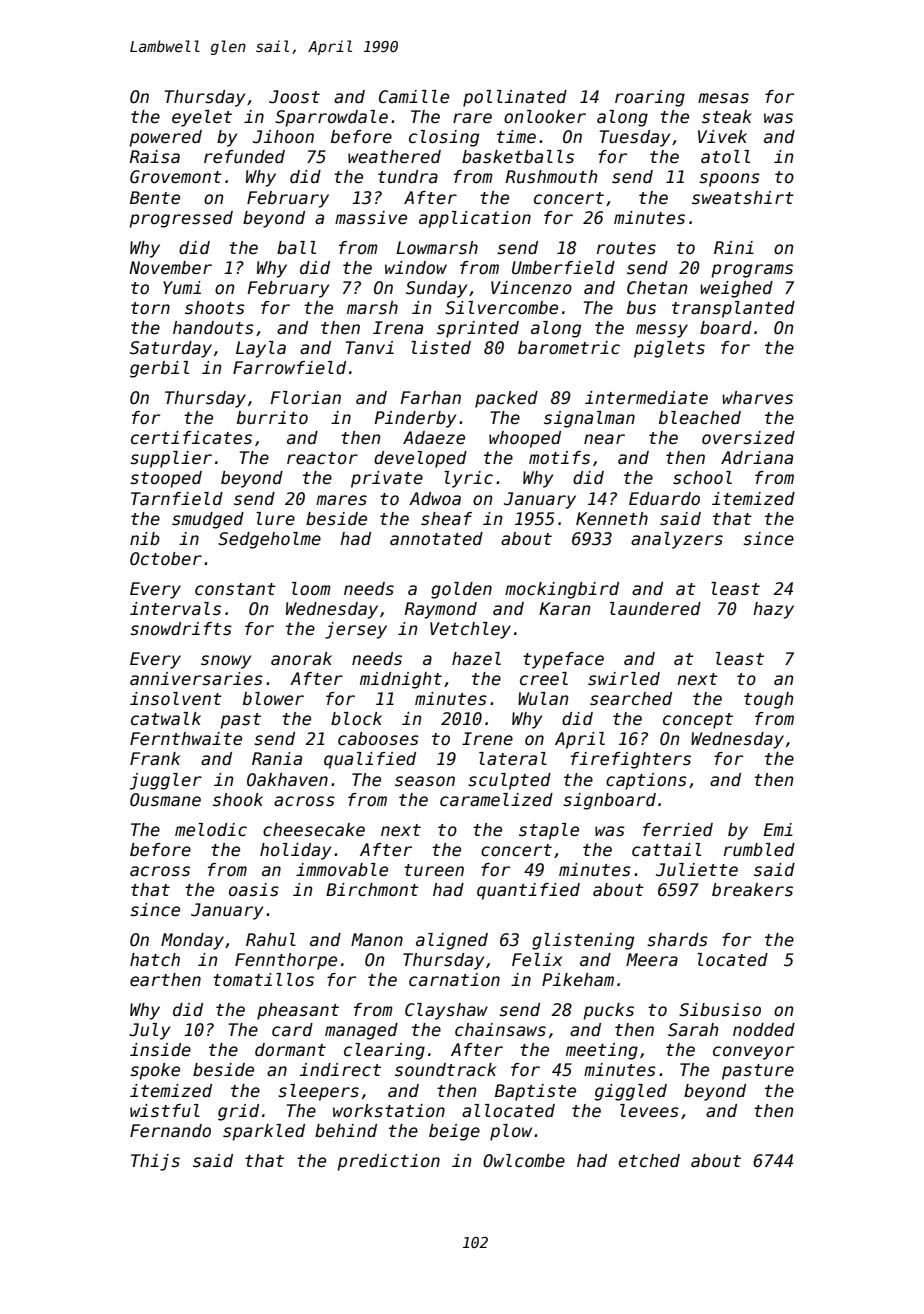 This screenshot has width=924, height=1314. Describe the element at coordinates (720, 1010) in the screenshot. I see `Sibusiso` at that location.
